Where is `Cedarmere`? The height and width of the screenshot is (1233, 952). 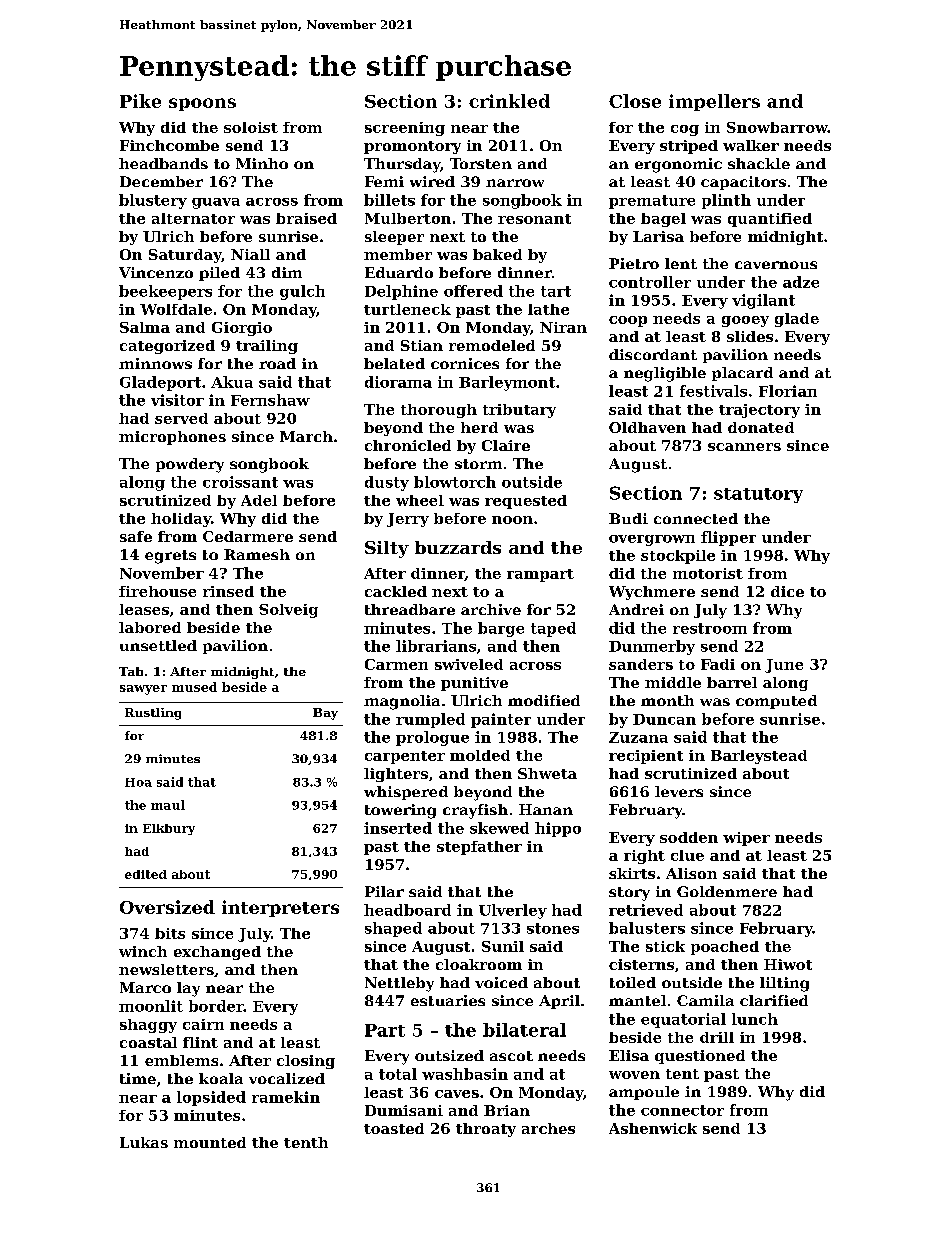
Cedarmere is located at coordinates (248, 536).
